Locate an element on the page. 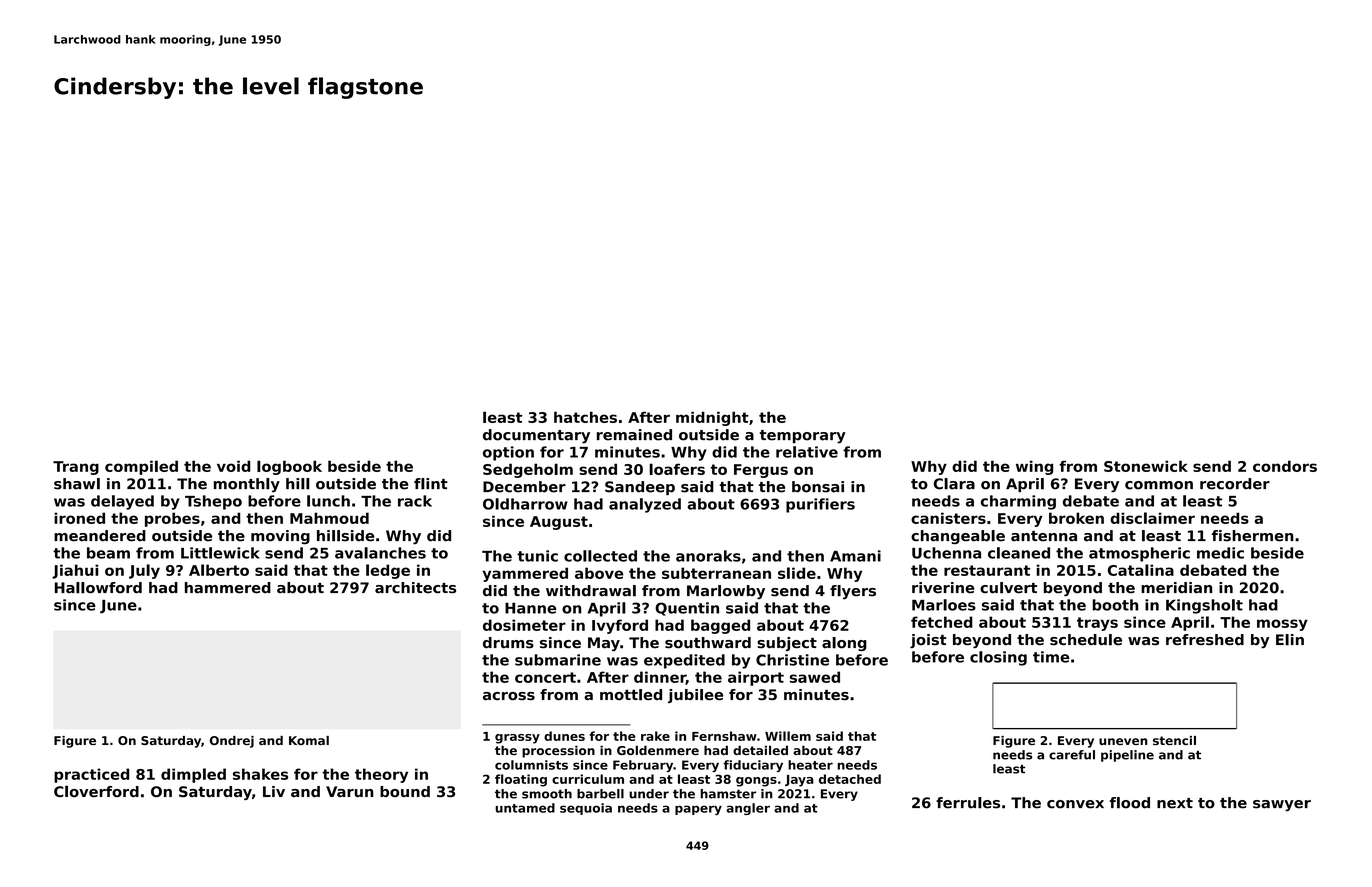 The width and height of the page is (1372, 887). drums is located at coordinates (508, 643).
